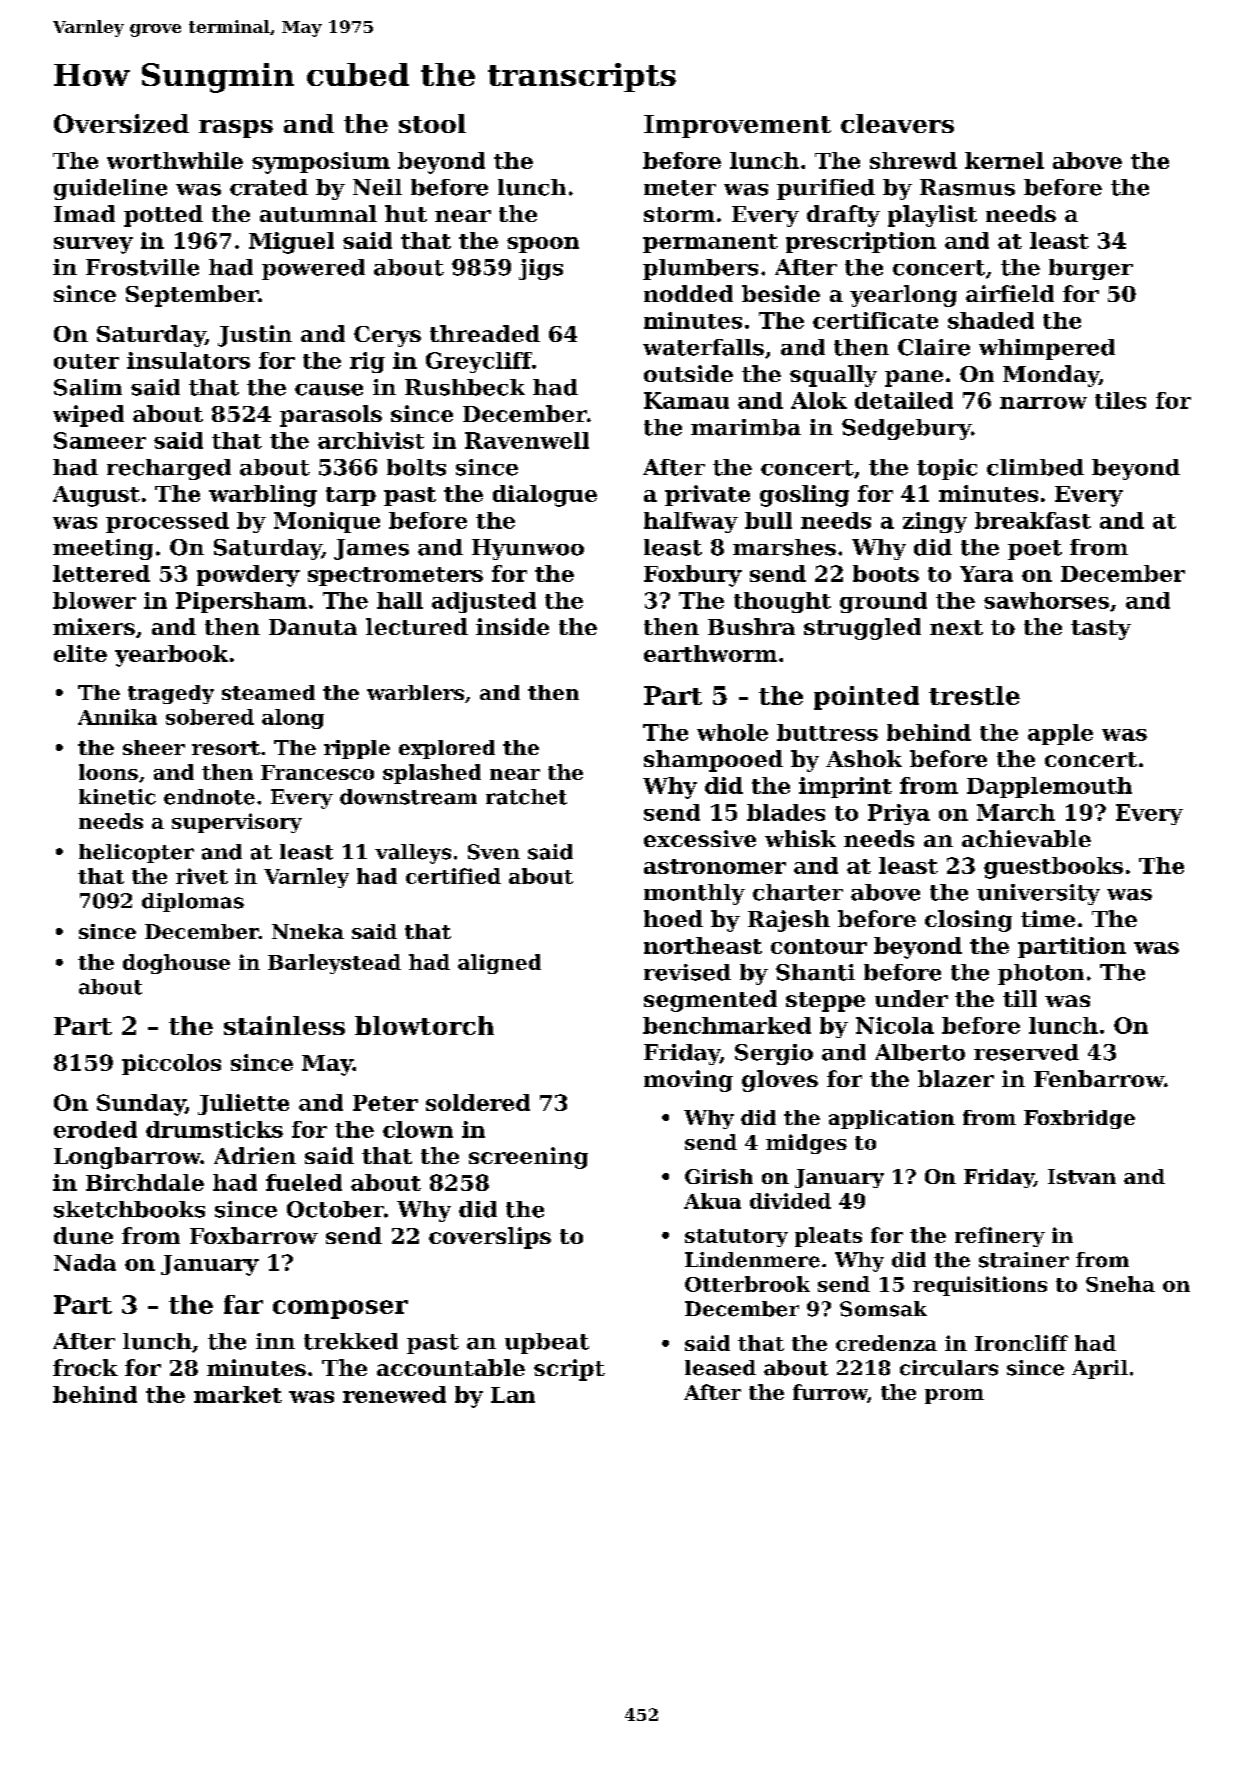 This page has width=1248, height=1766. Describe the element at coordinates (117, 717) in the page. I see `Annika` at that location.
